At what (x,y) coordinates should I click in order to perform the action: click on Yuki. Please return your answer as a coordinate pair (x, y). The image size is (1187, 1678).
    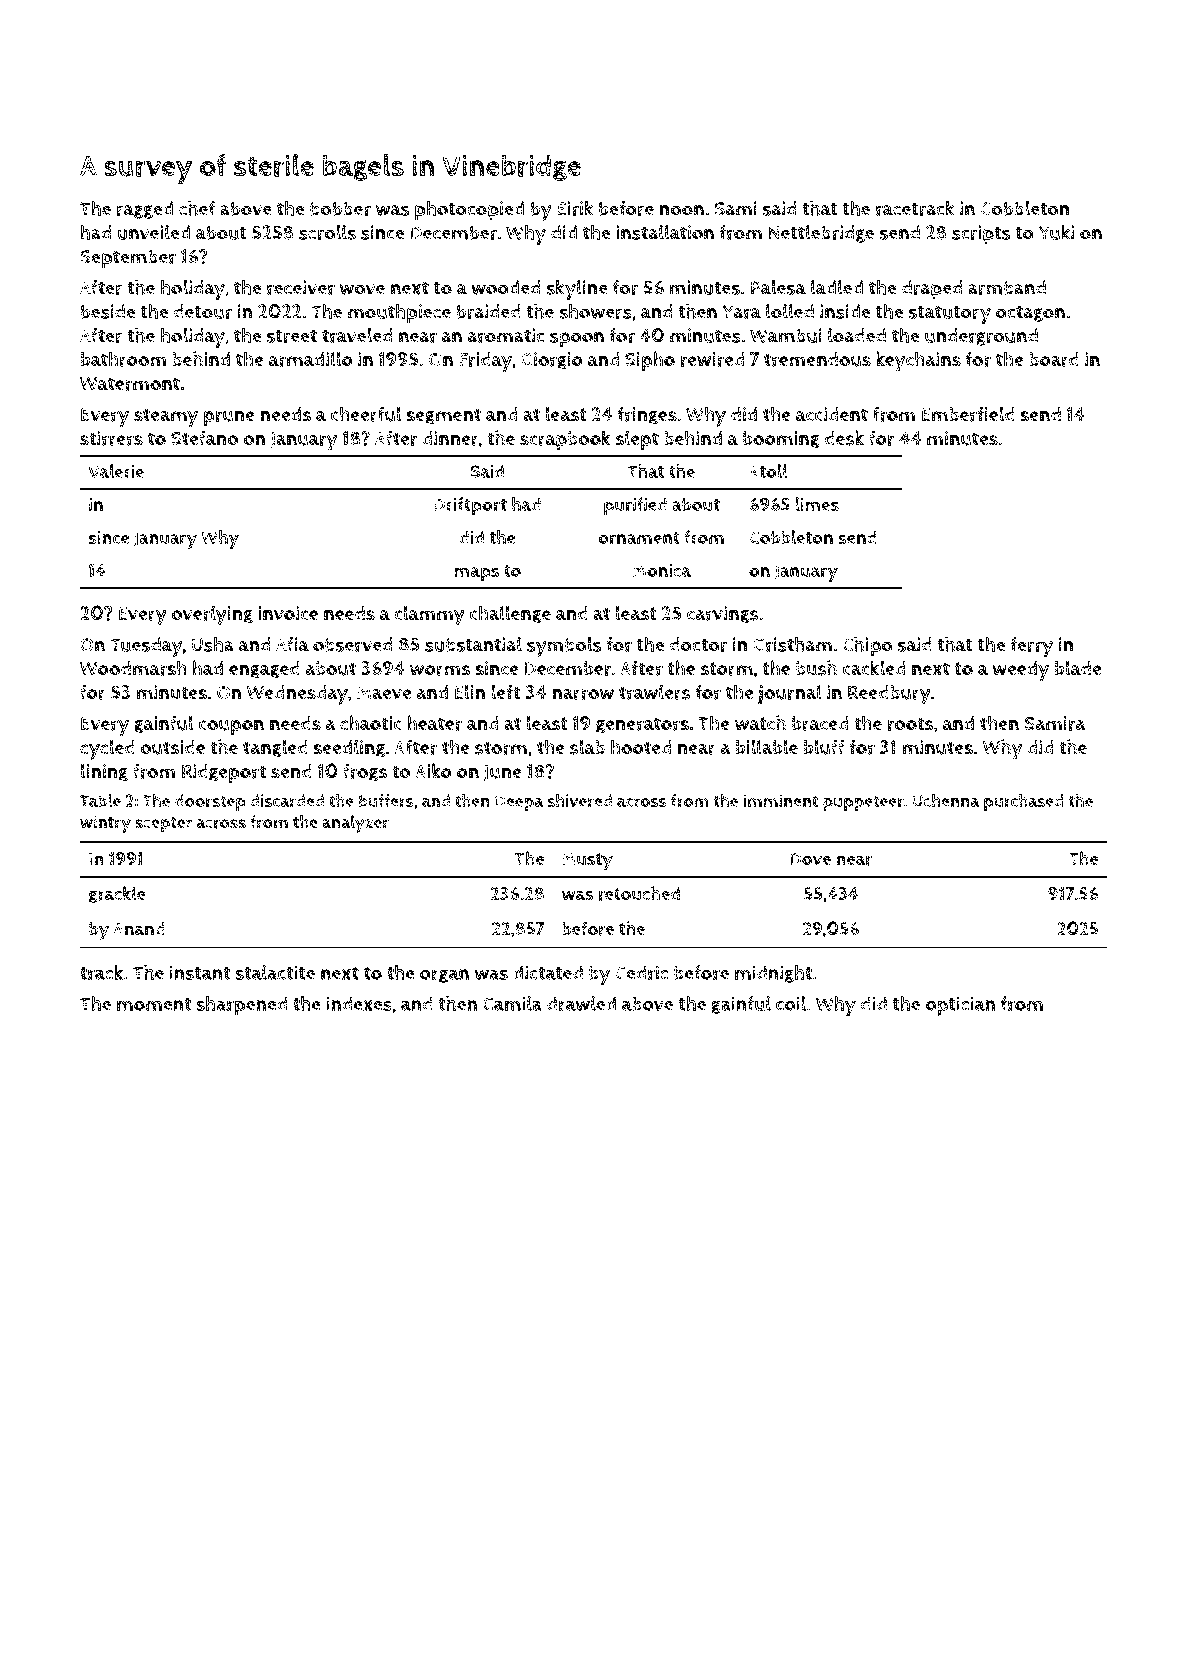
    Looking at the image, I should click on (1056, 232).
